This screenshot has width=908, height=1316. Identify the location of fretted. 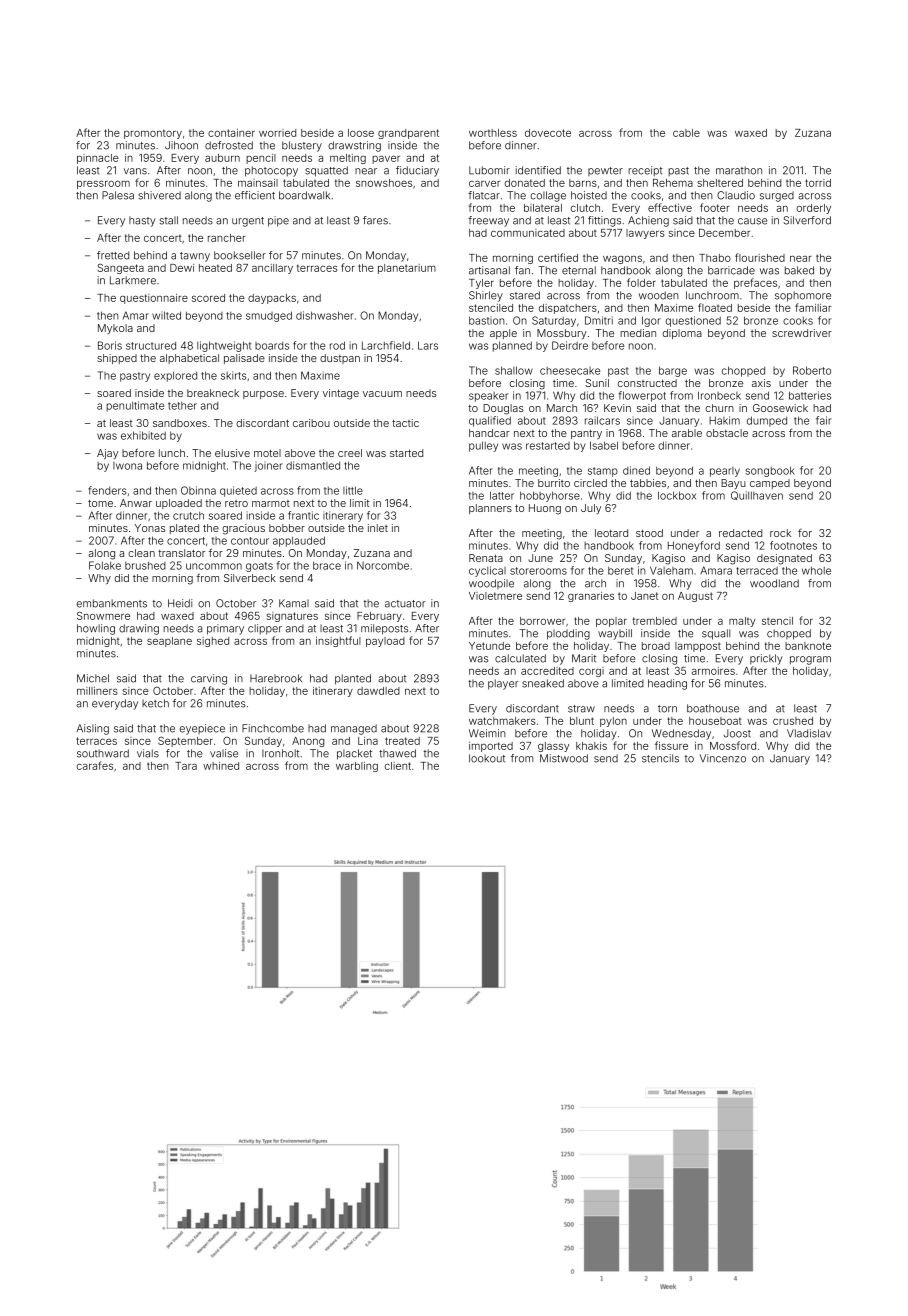
(113, 255).
